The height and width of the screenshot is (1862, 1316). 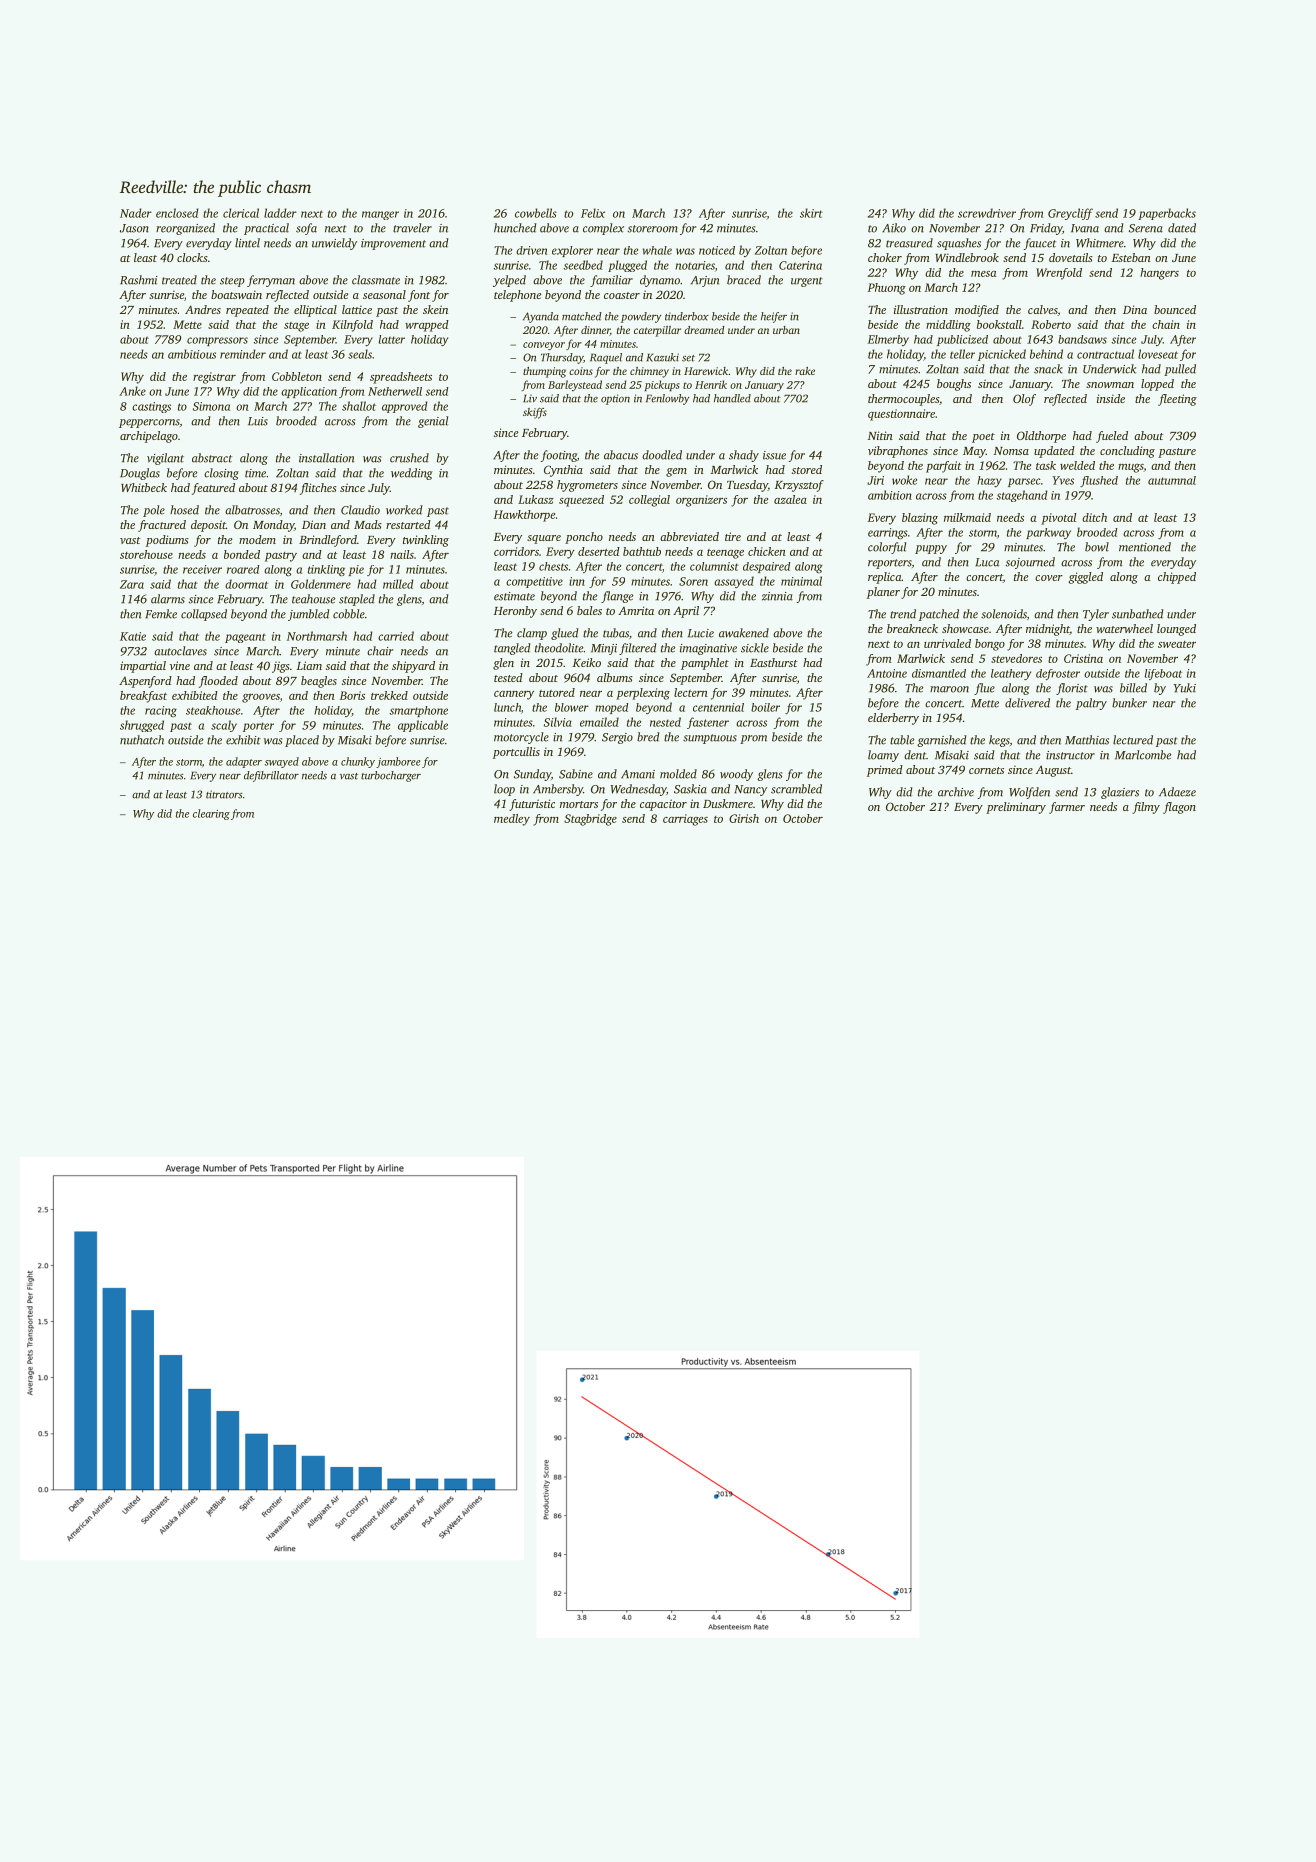 What do you see at coordinates (987, 213) in the screenshot?
I see `screwdriver` at bounding box center [987, 213].
